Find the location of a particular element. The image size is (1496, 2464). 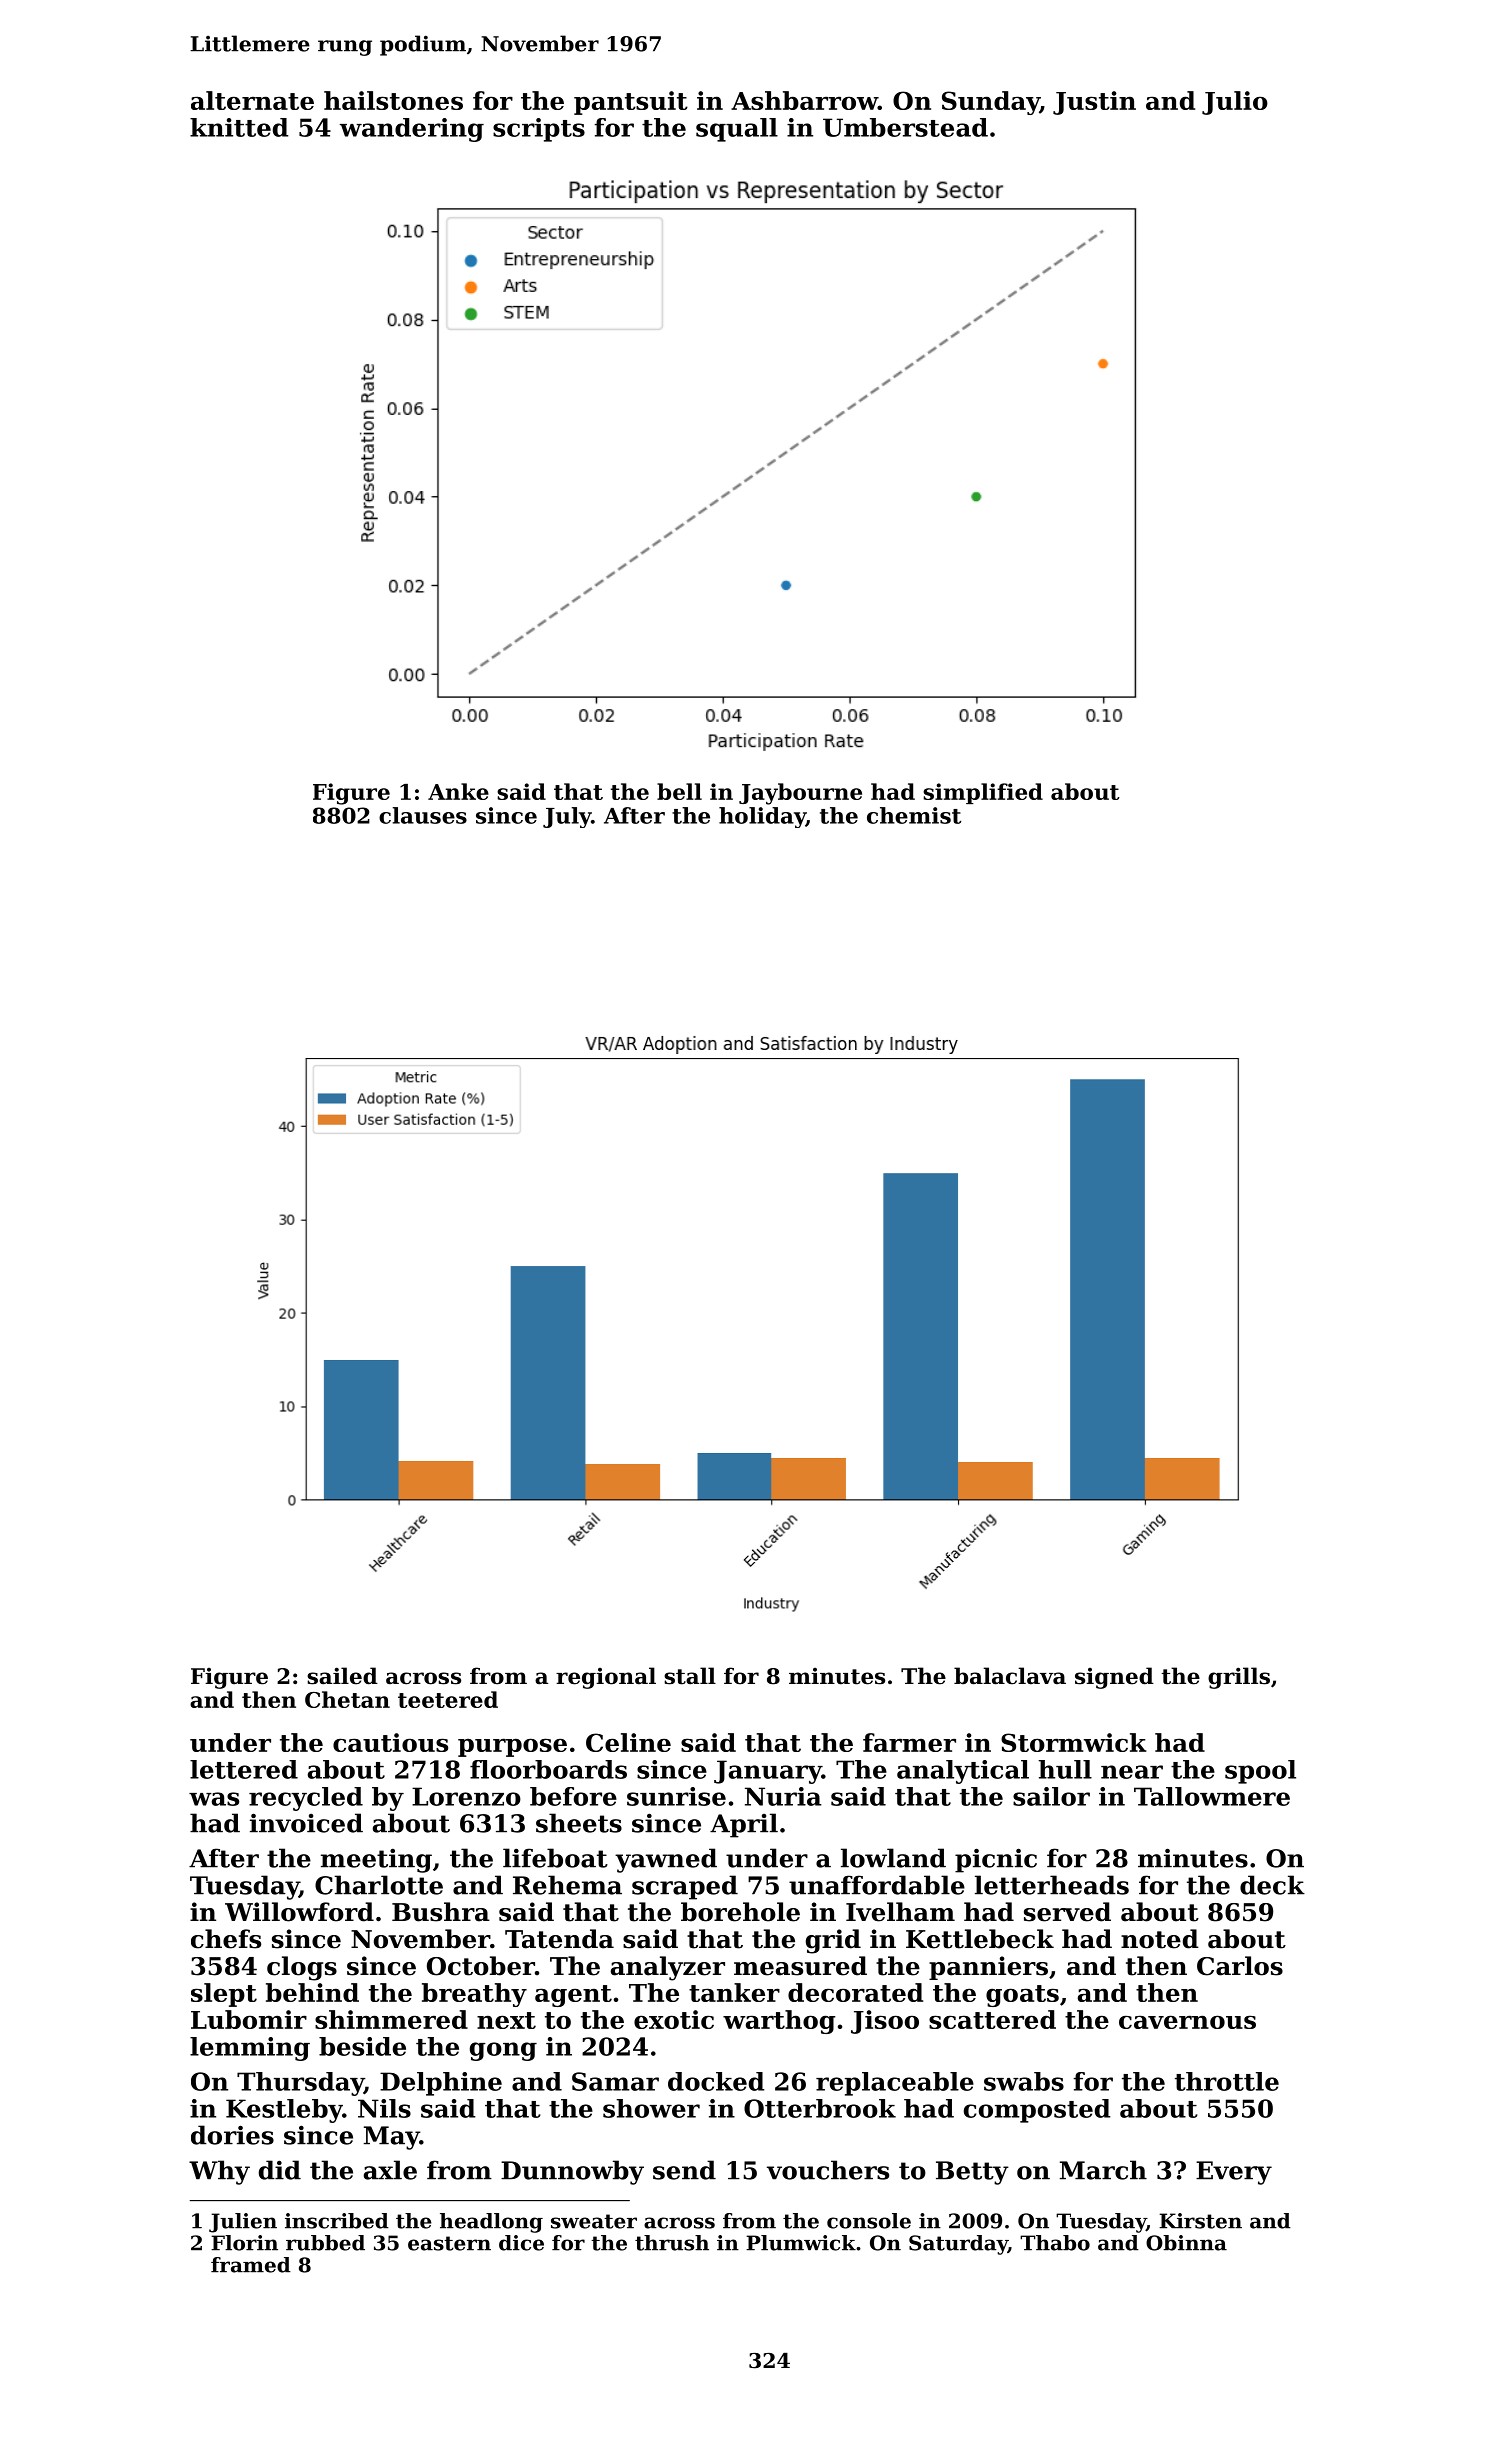

eastern is located at coordinates (449, 2243).
